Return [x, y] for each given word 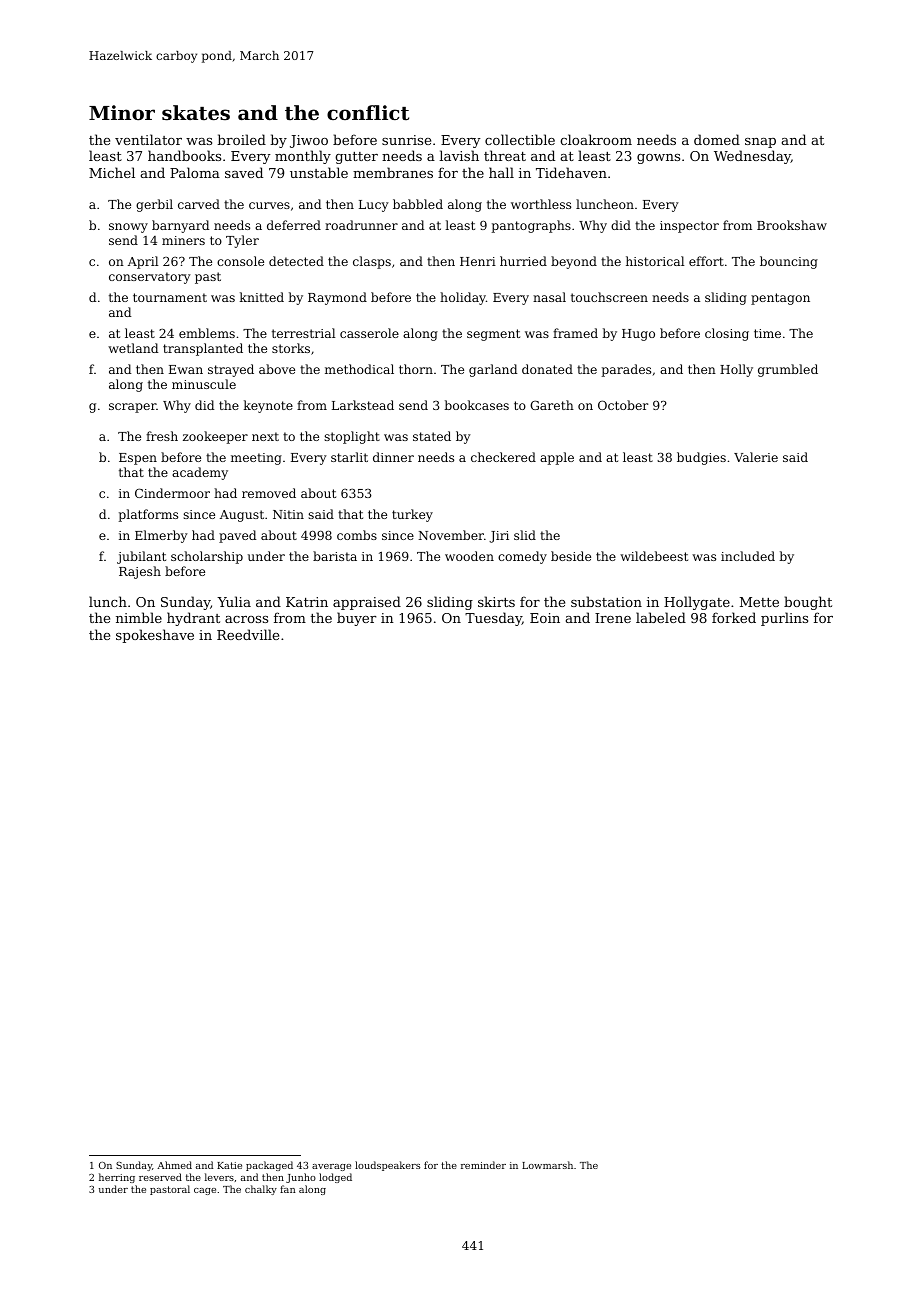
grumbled [788, 370]
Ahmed [174, 1165]
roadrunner [361, 225]
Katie [229, 1165]
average [331, 1167]
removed [269, 493]
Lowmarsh [547, 1165]
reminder [483, 1165]
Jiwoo [309, 141]
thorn [416, 369]
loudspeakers [387, 1166]
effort [706, 261]
